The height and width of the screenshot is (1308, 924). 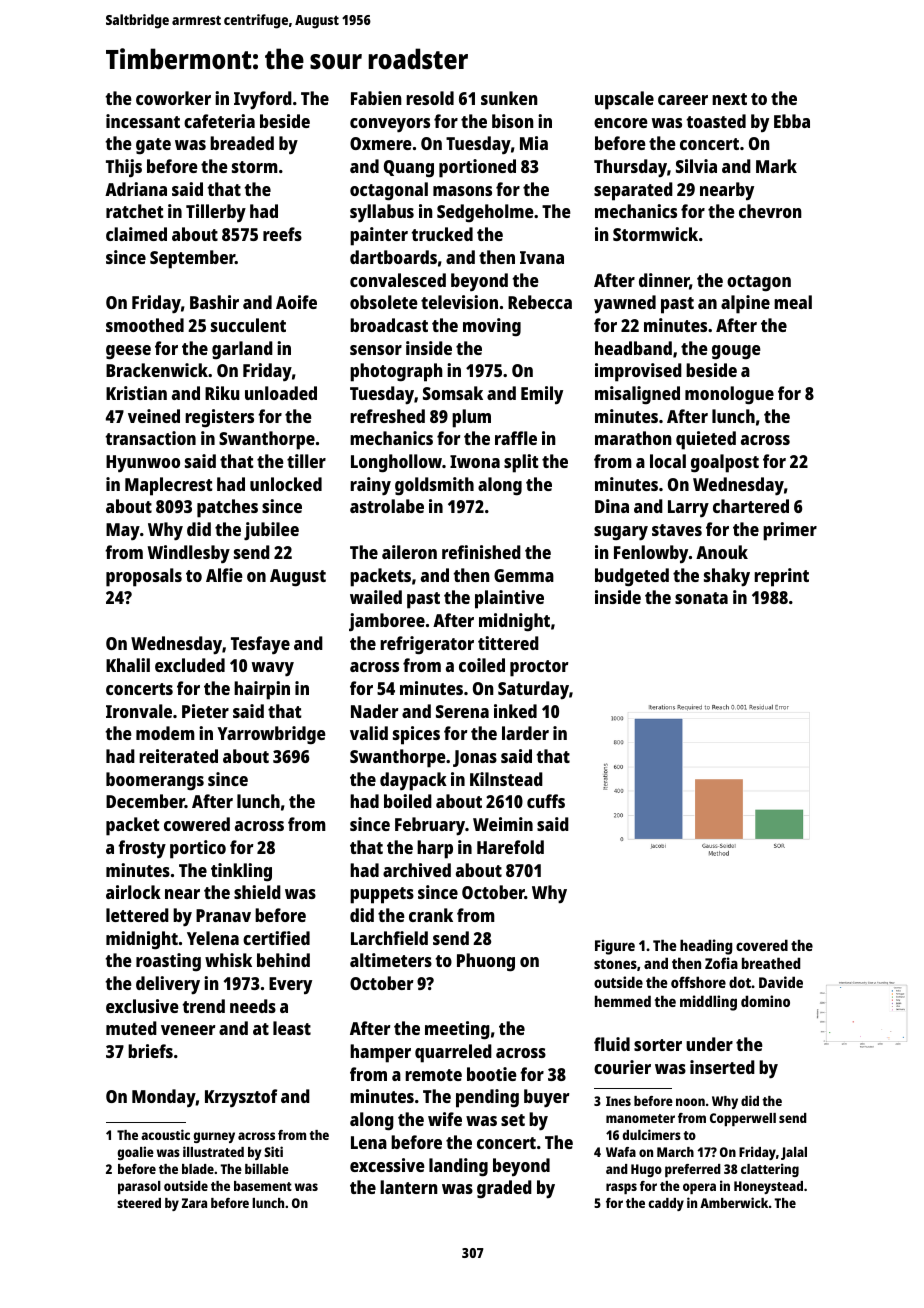 I want to click on alpine, so click(x=745, y=304).
